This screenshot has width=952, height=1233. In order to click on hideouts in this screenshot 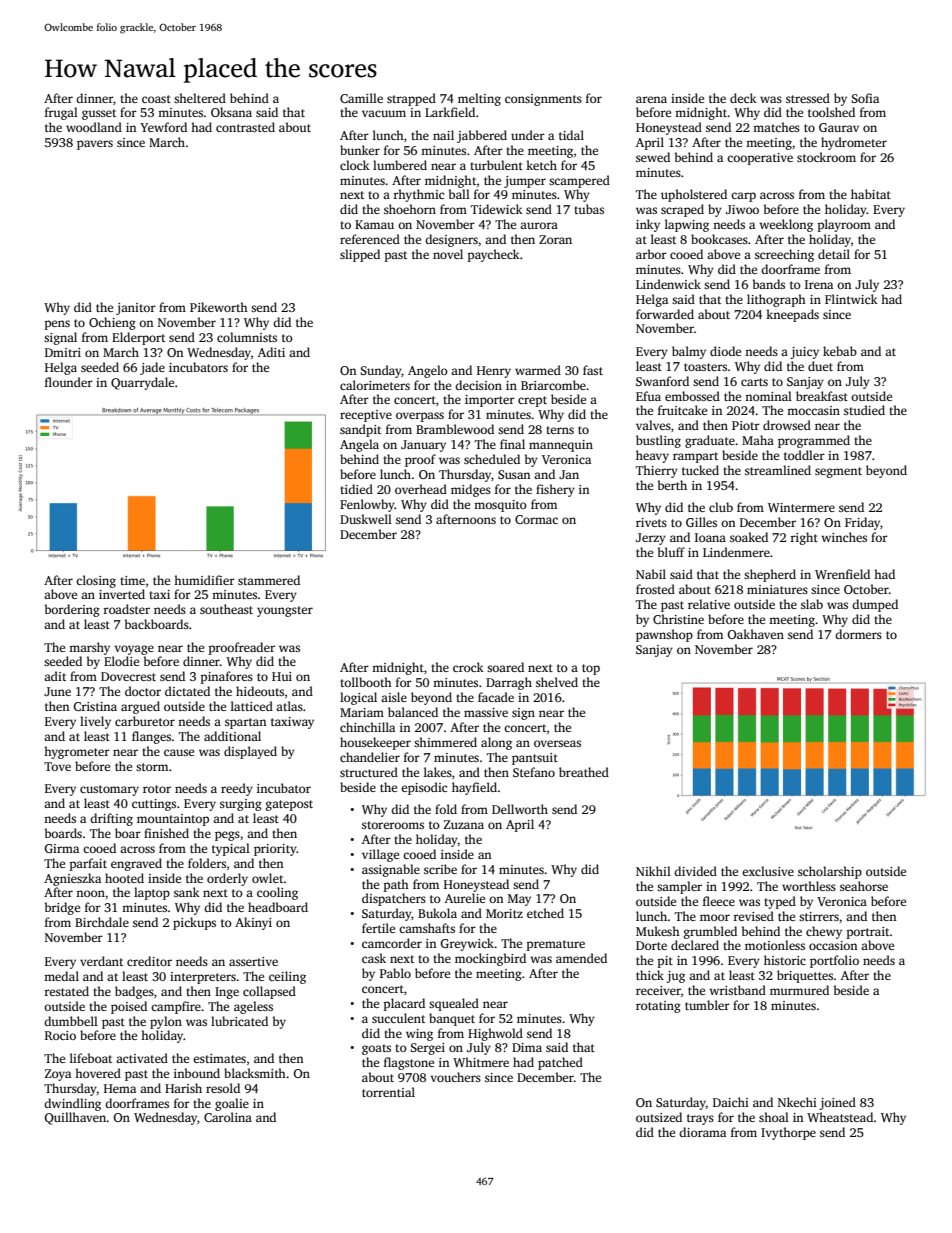, I will do `click(260, 691)`.
